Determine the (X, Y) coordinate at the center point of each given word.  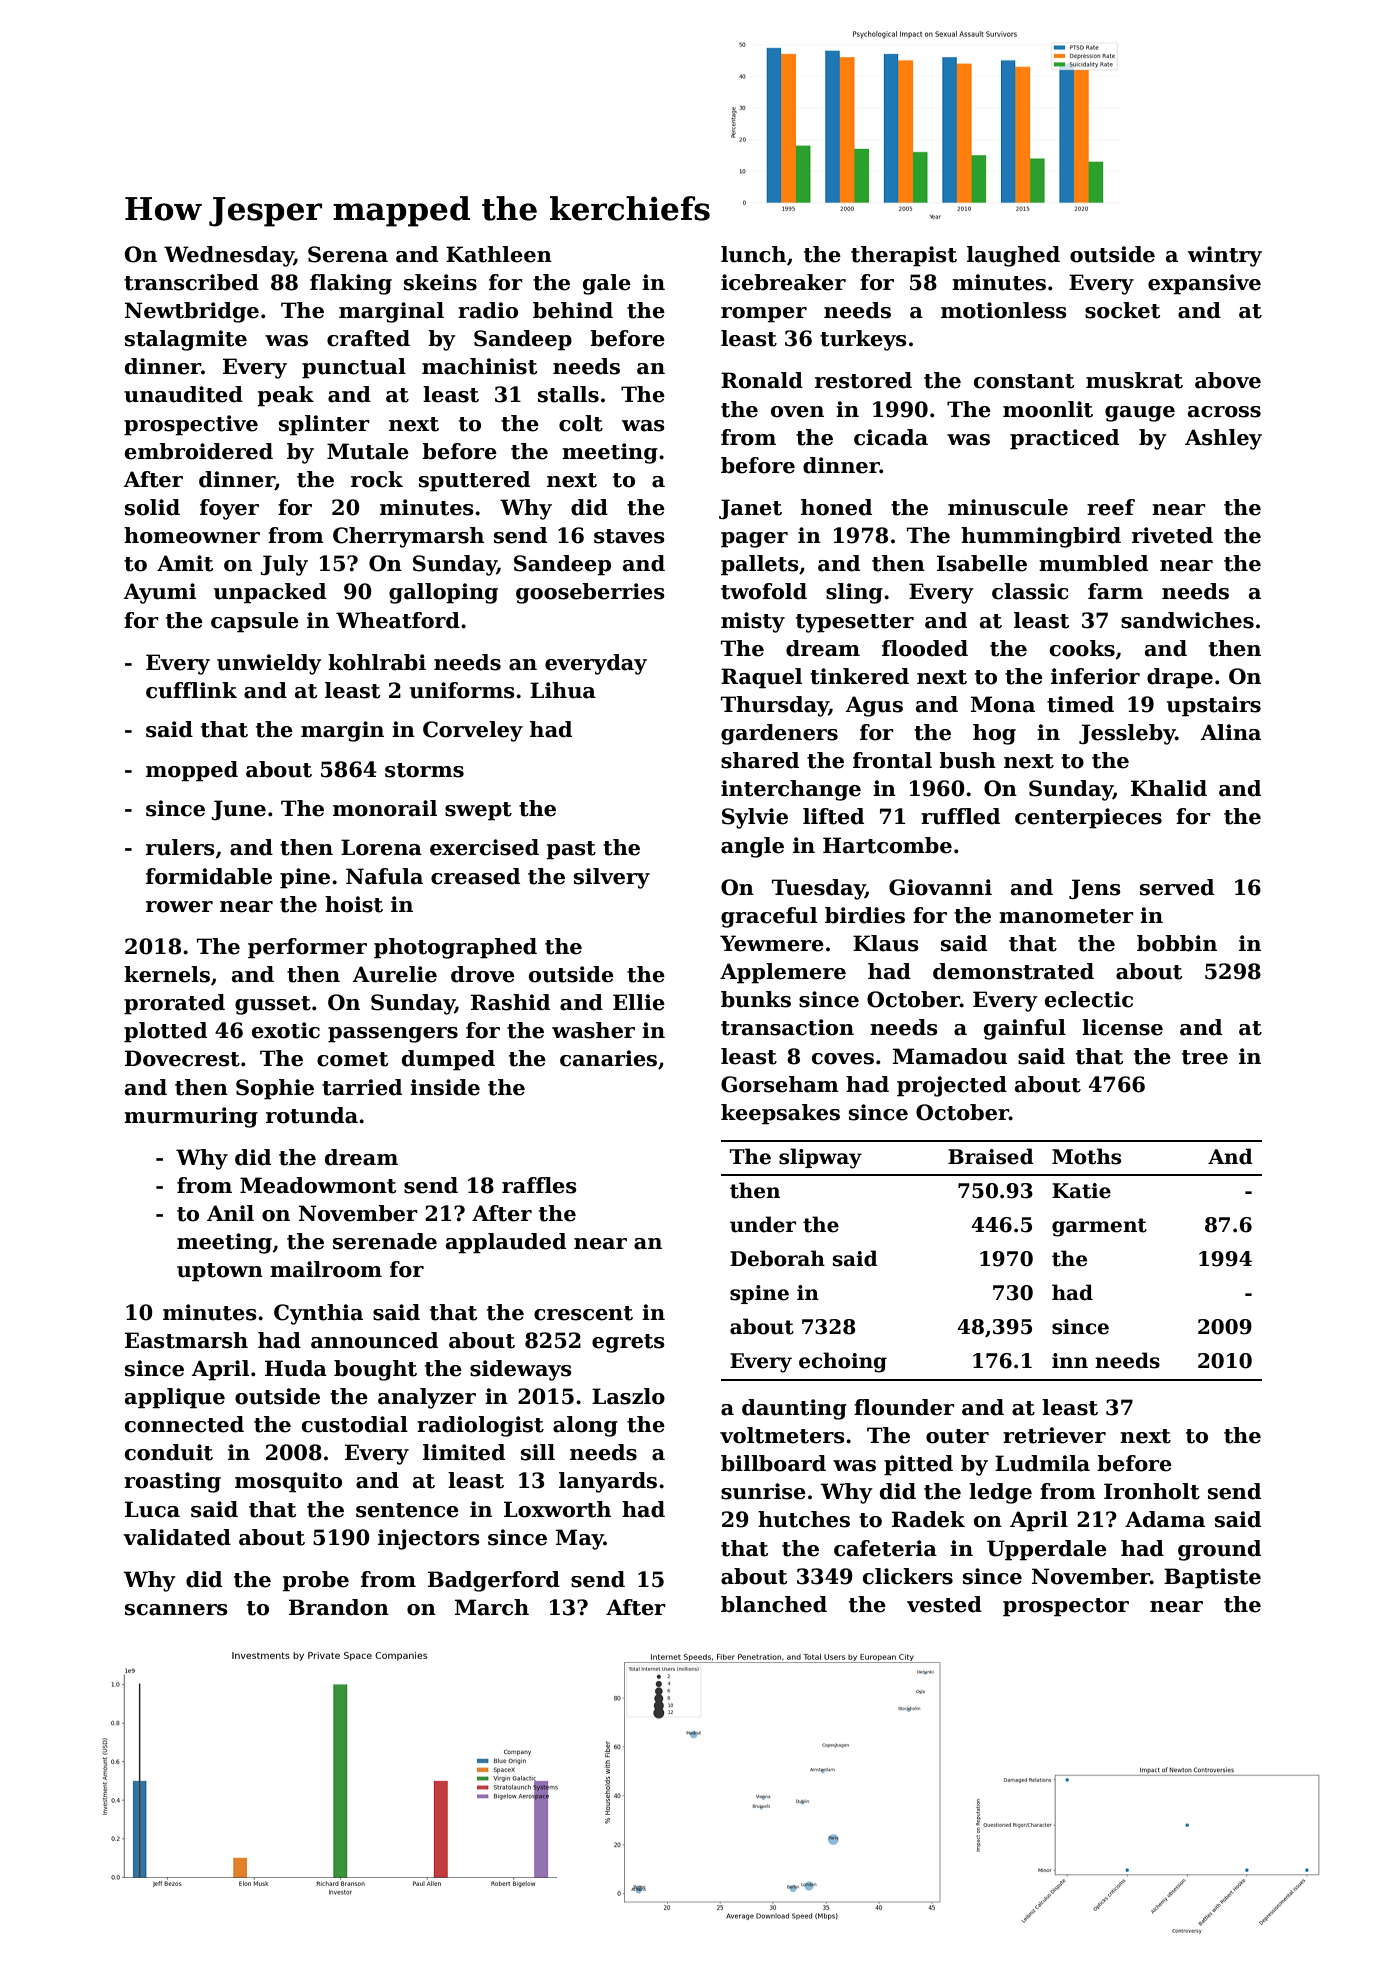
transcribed (191, 282)
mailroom (326, 1269)
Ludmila (1042, 1463)
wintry (1225, 256)
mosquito (288, 1482)
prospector (1066, 1607)
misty (753, 622)
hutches (804, 1519)
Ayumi (159, 593)
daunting (794, 1409)
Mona (1003, 704)
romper (764, 315)
